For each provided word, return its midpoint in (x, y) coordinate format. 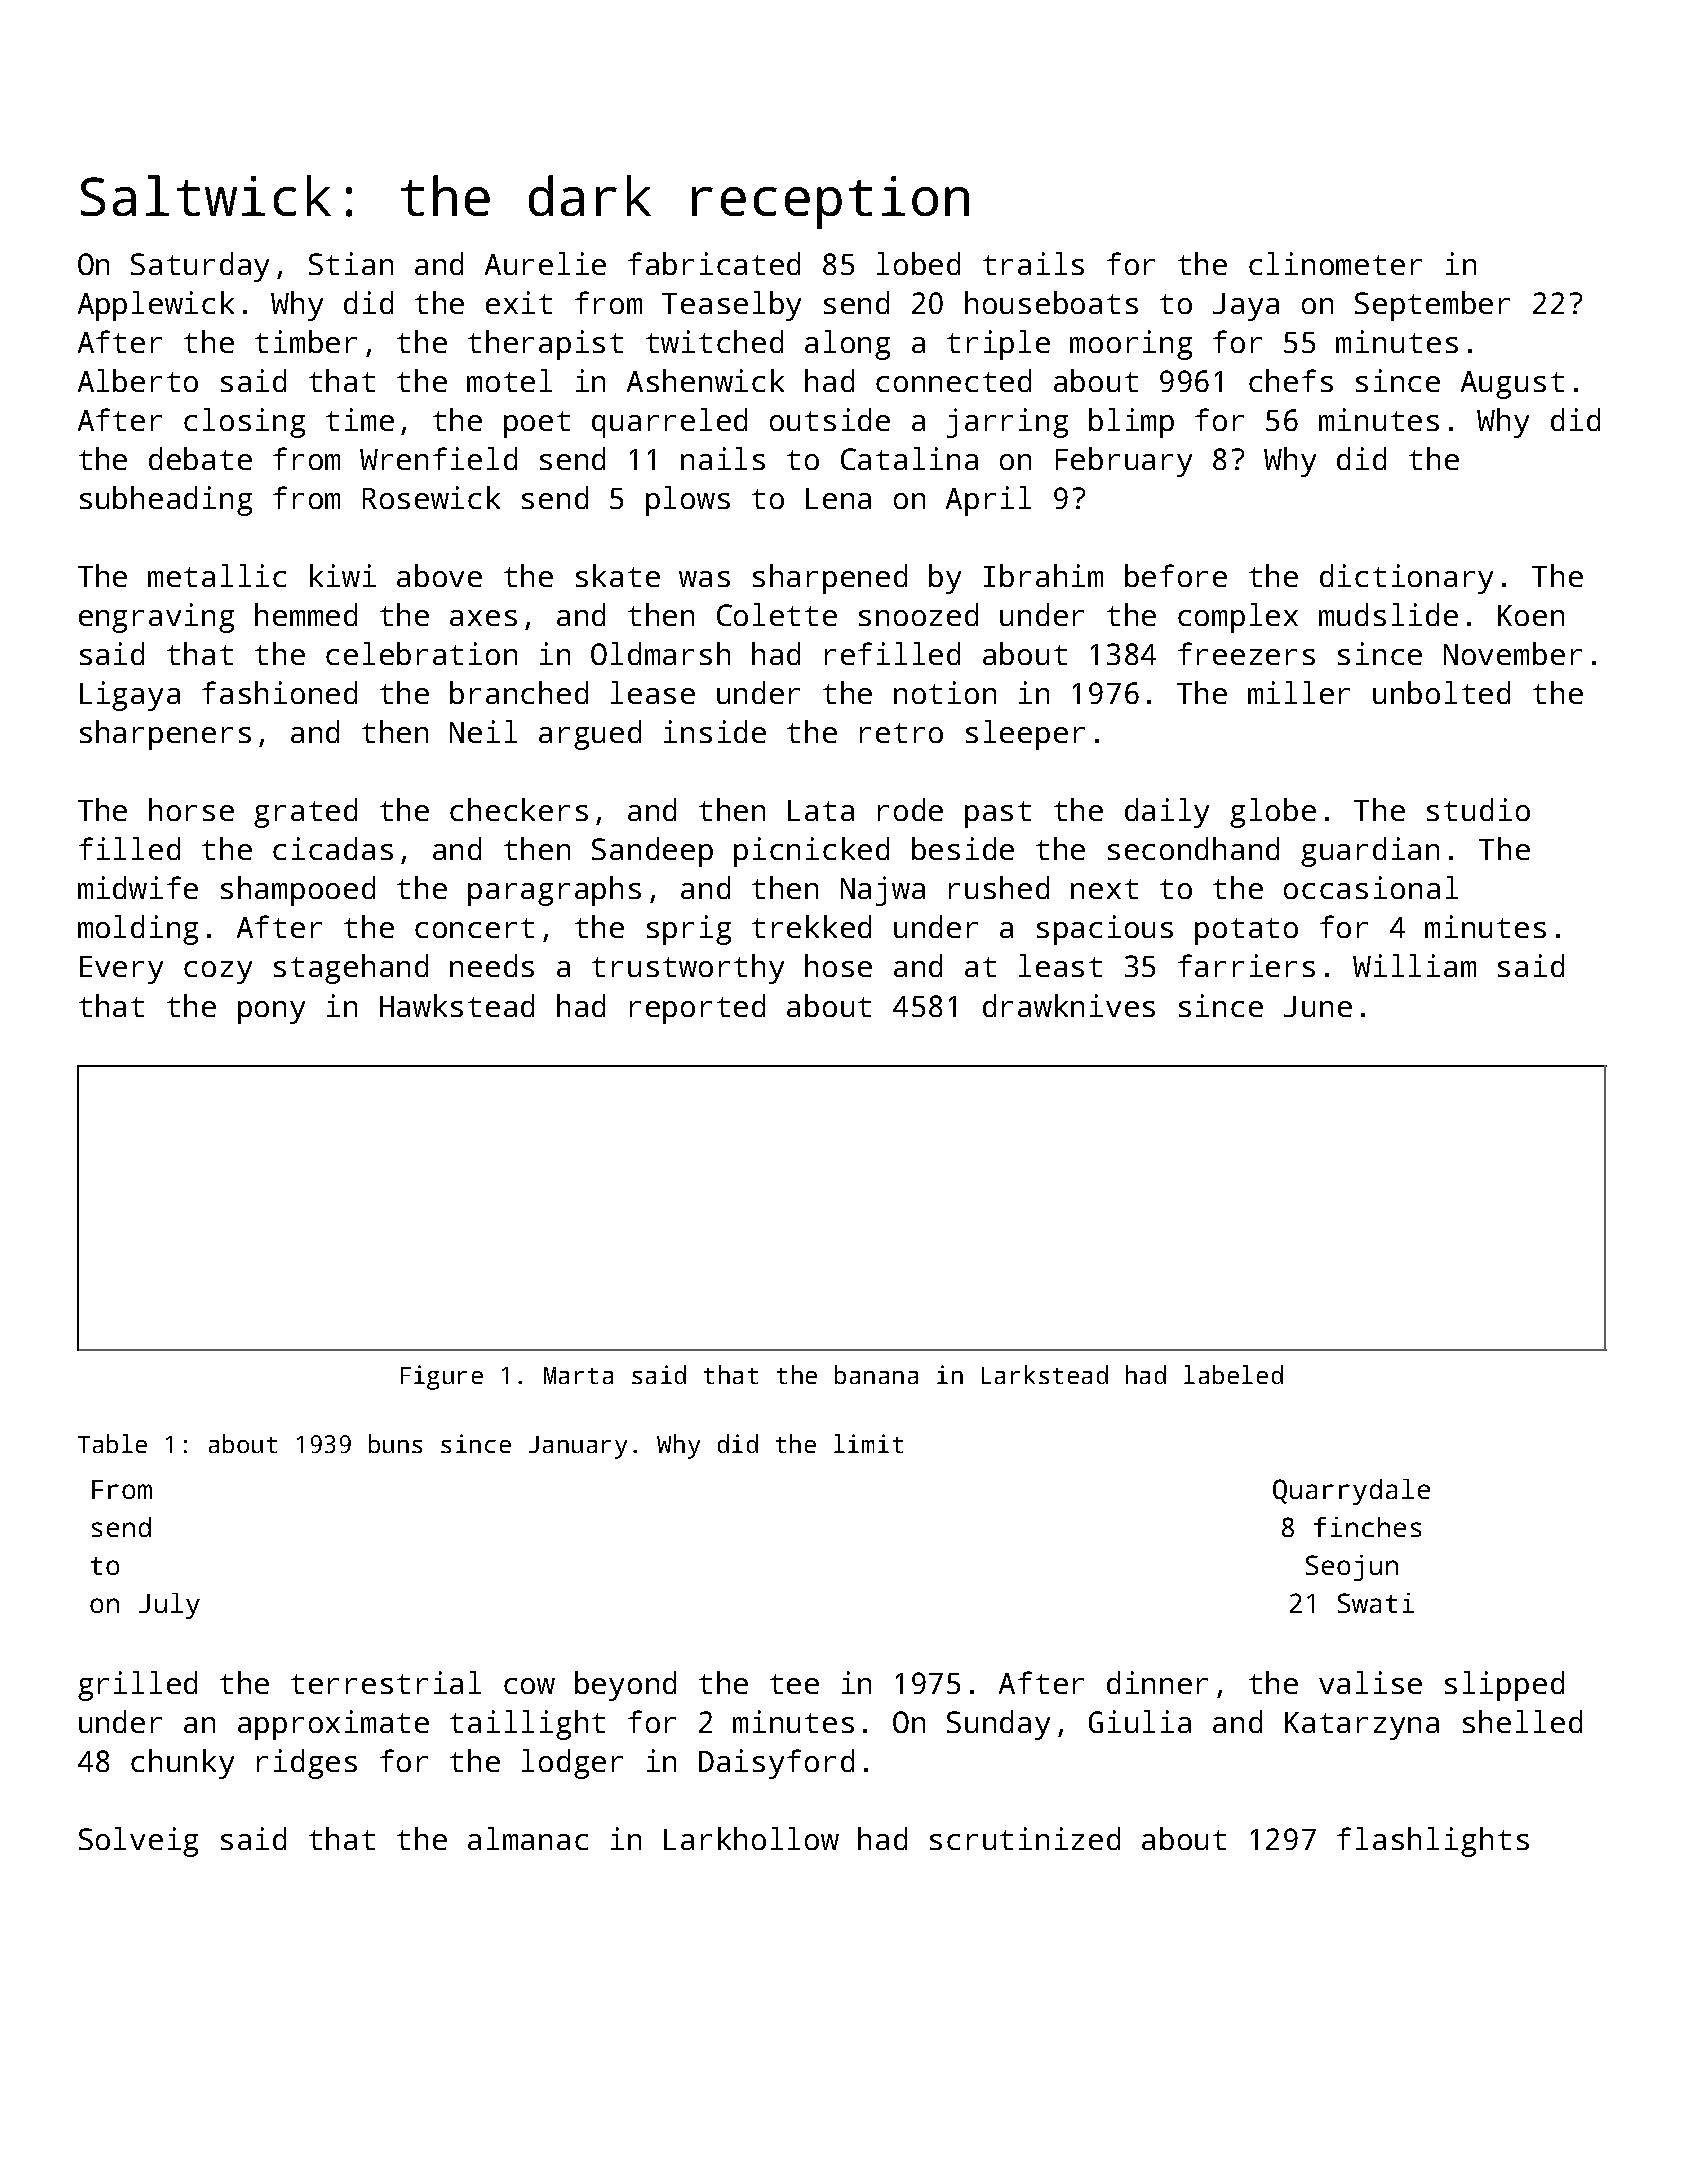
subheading (166, 501)
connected (953, 380)
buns (395, 1443)
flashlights (1433, 1842)
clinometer (1335, 263)
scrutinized (1025, 1838)
